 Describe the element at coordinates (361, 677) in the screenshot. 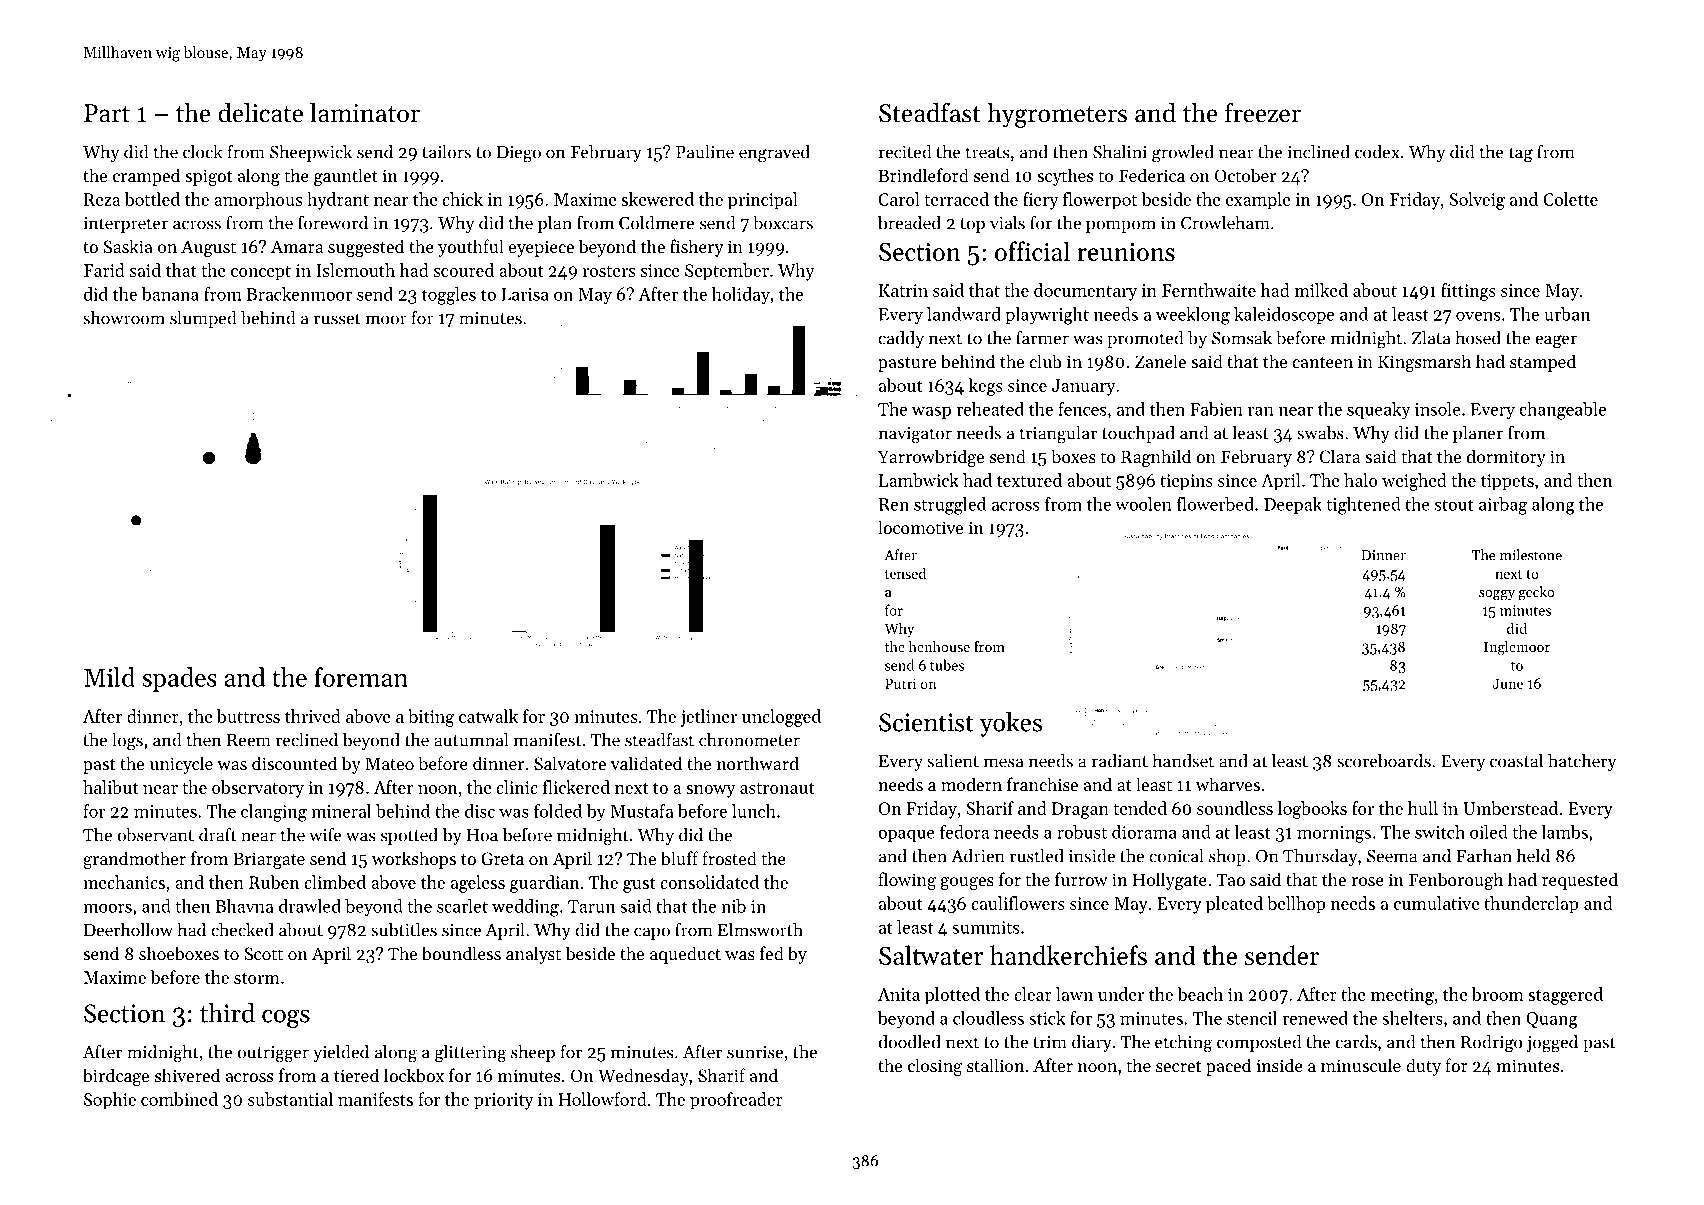

I see `foreman` at that location.
